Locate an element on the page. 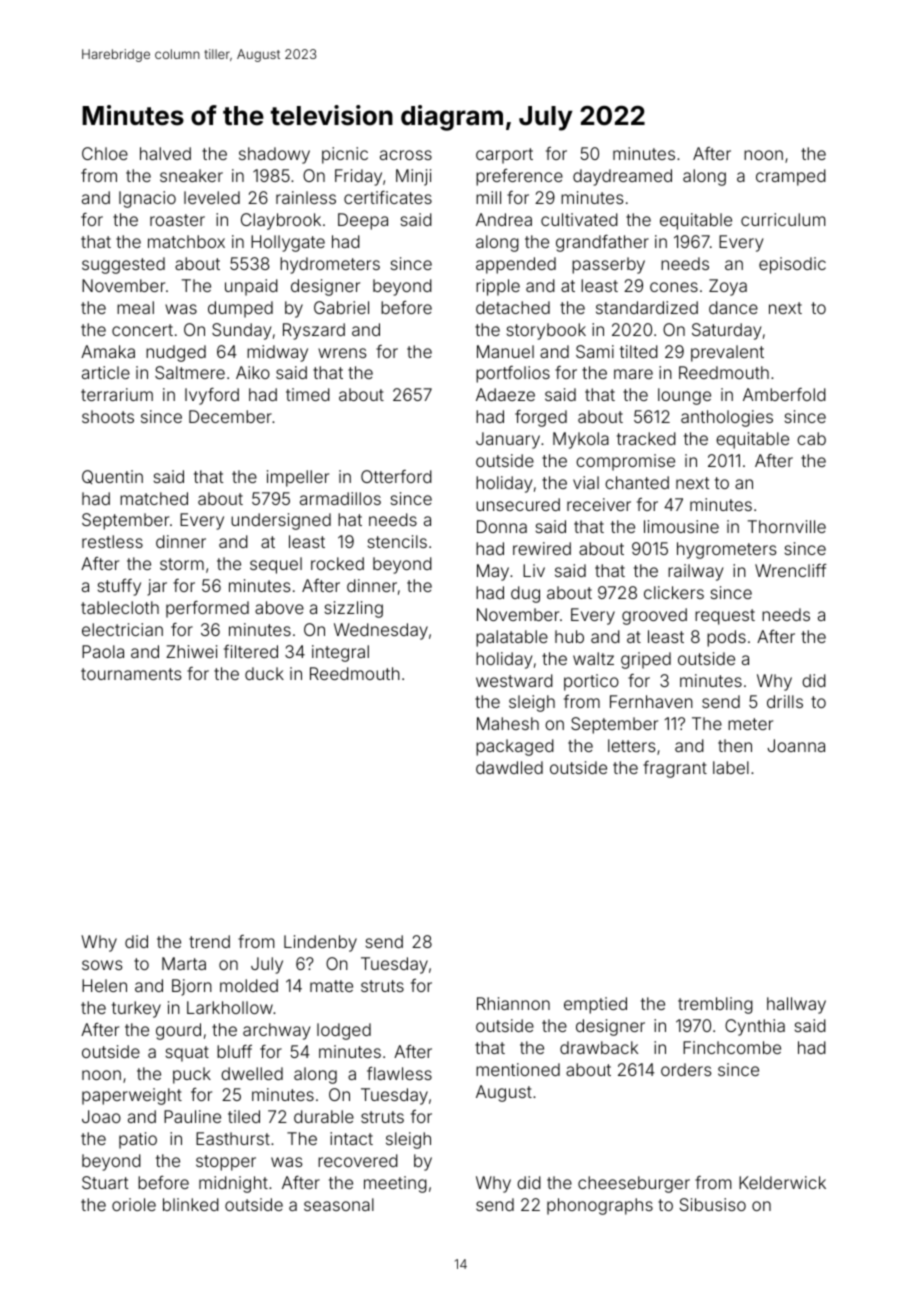 This image has height=1316, width=908. fragrant is located at coordinates (675, 769).
